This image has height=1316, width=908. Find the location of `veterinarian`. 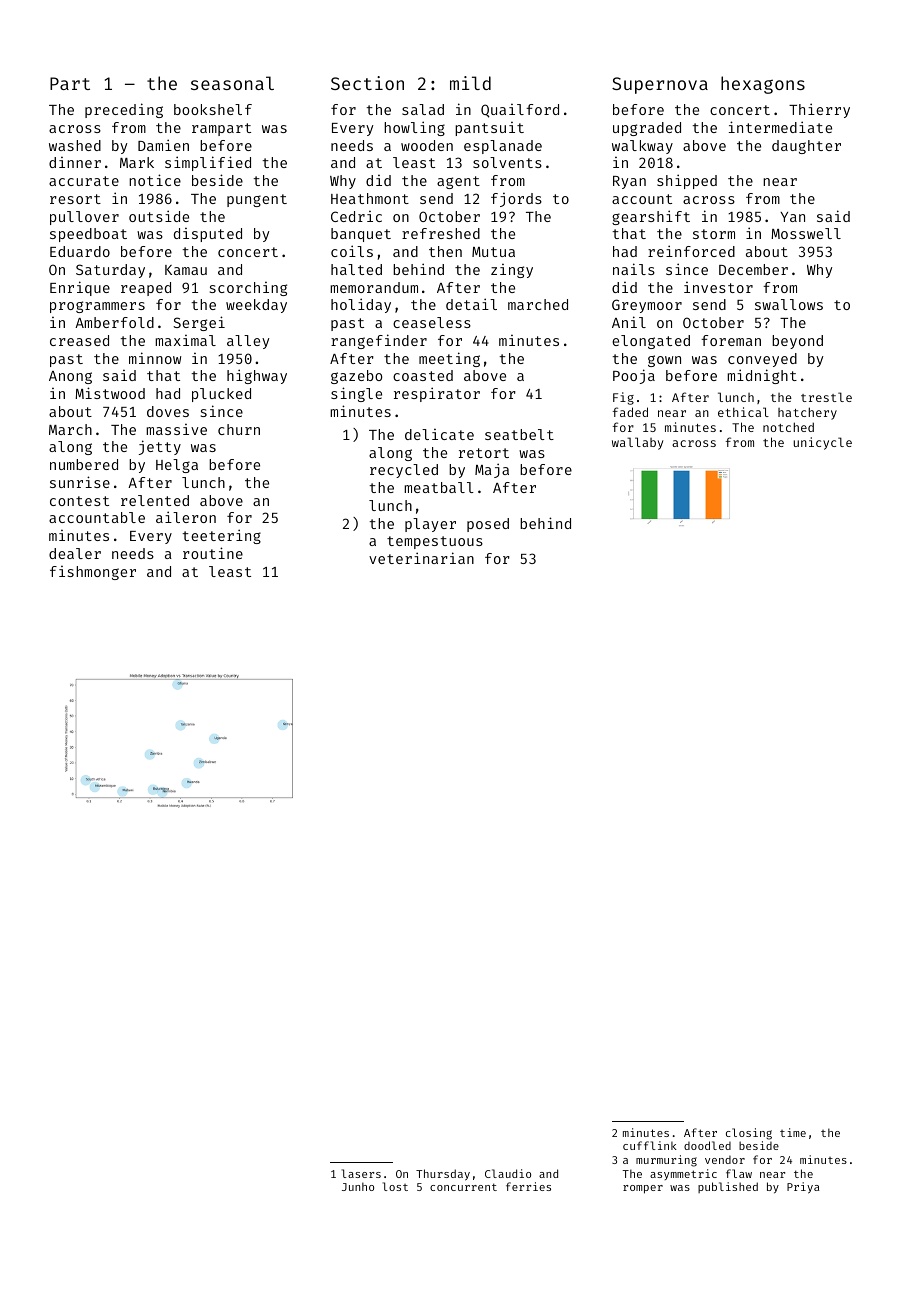

veterinarian is located at coordinates (421, 558).
